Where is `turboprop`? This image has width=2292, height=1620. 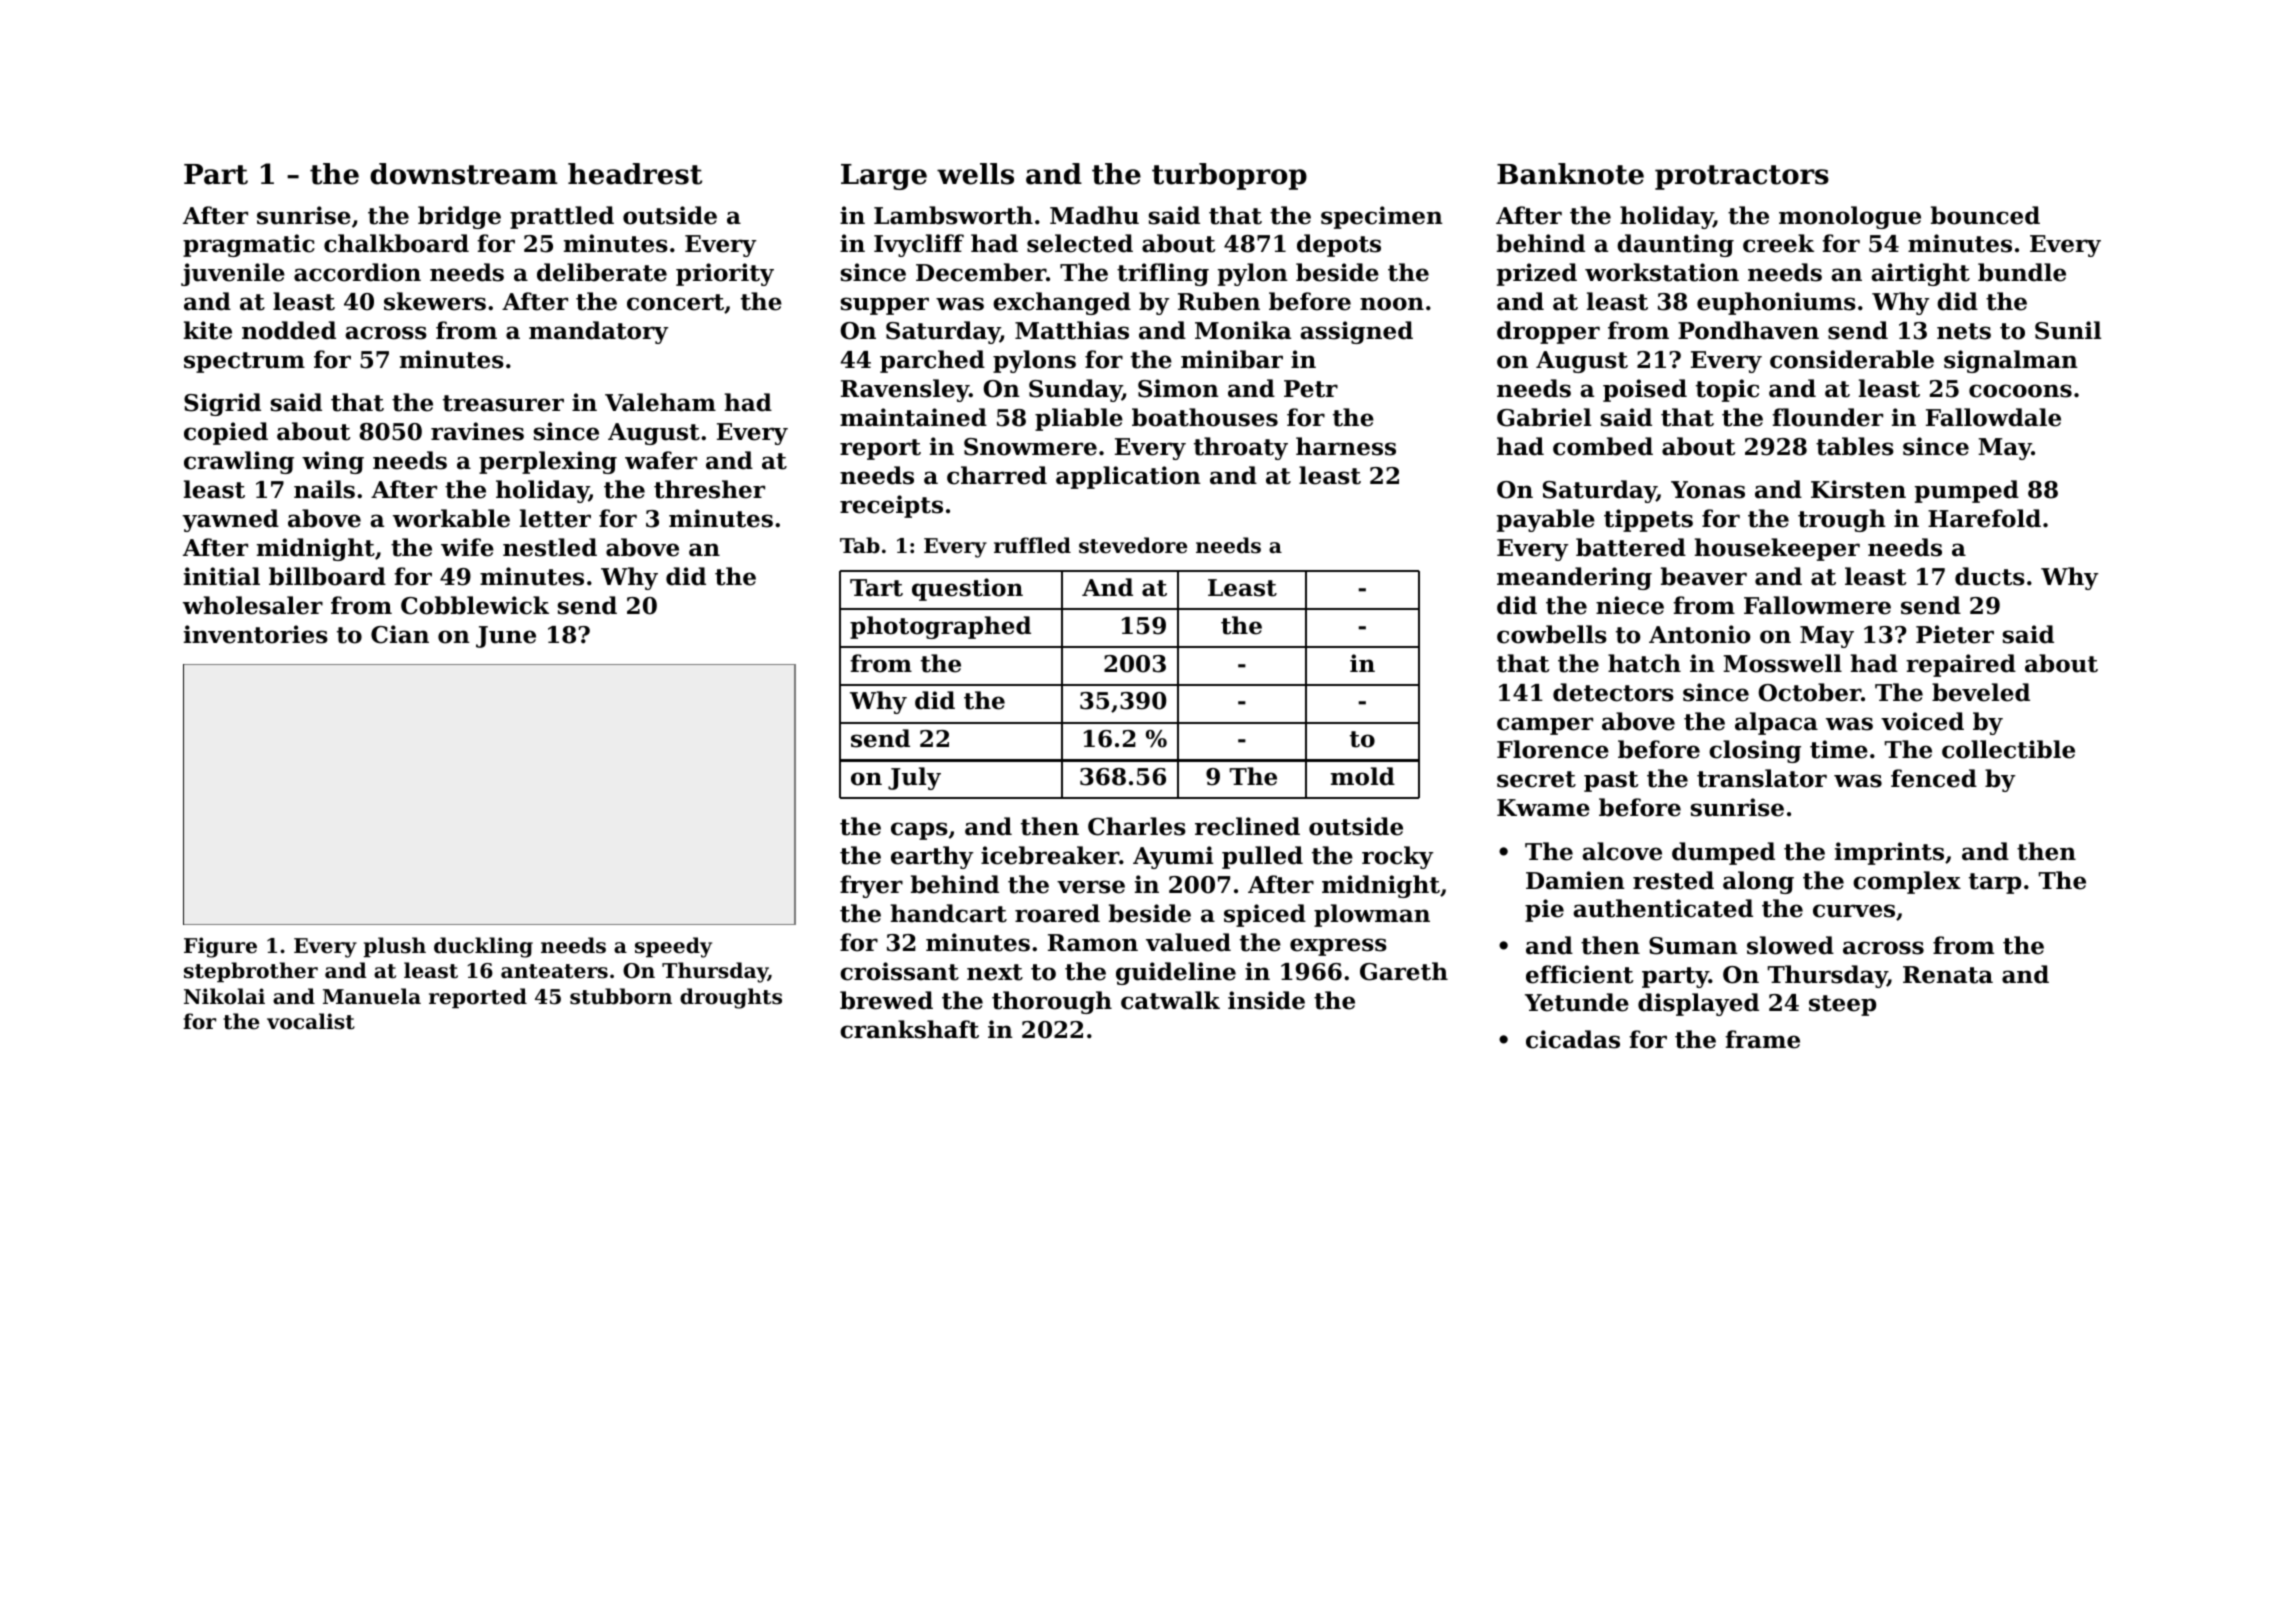 turboprop is located at coordinates (1229, 176).
